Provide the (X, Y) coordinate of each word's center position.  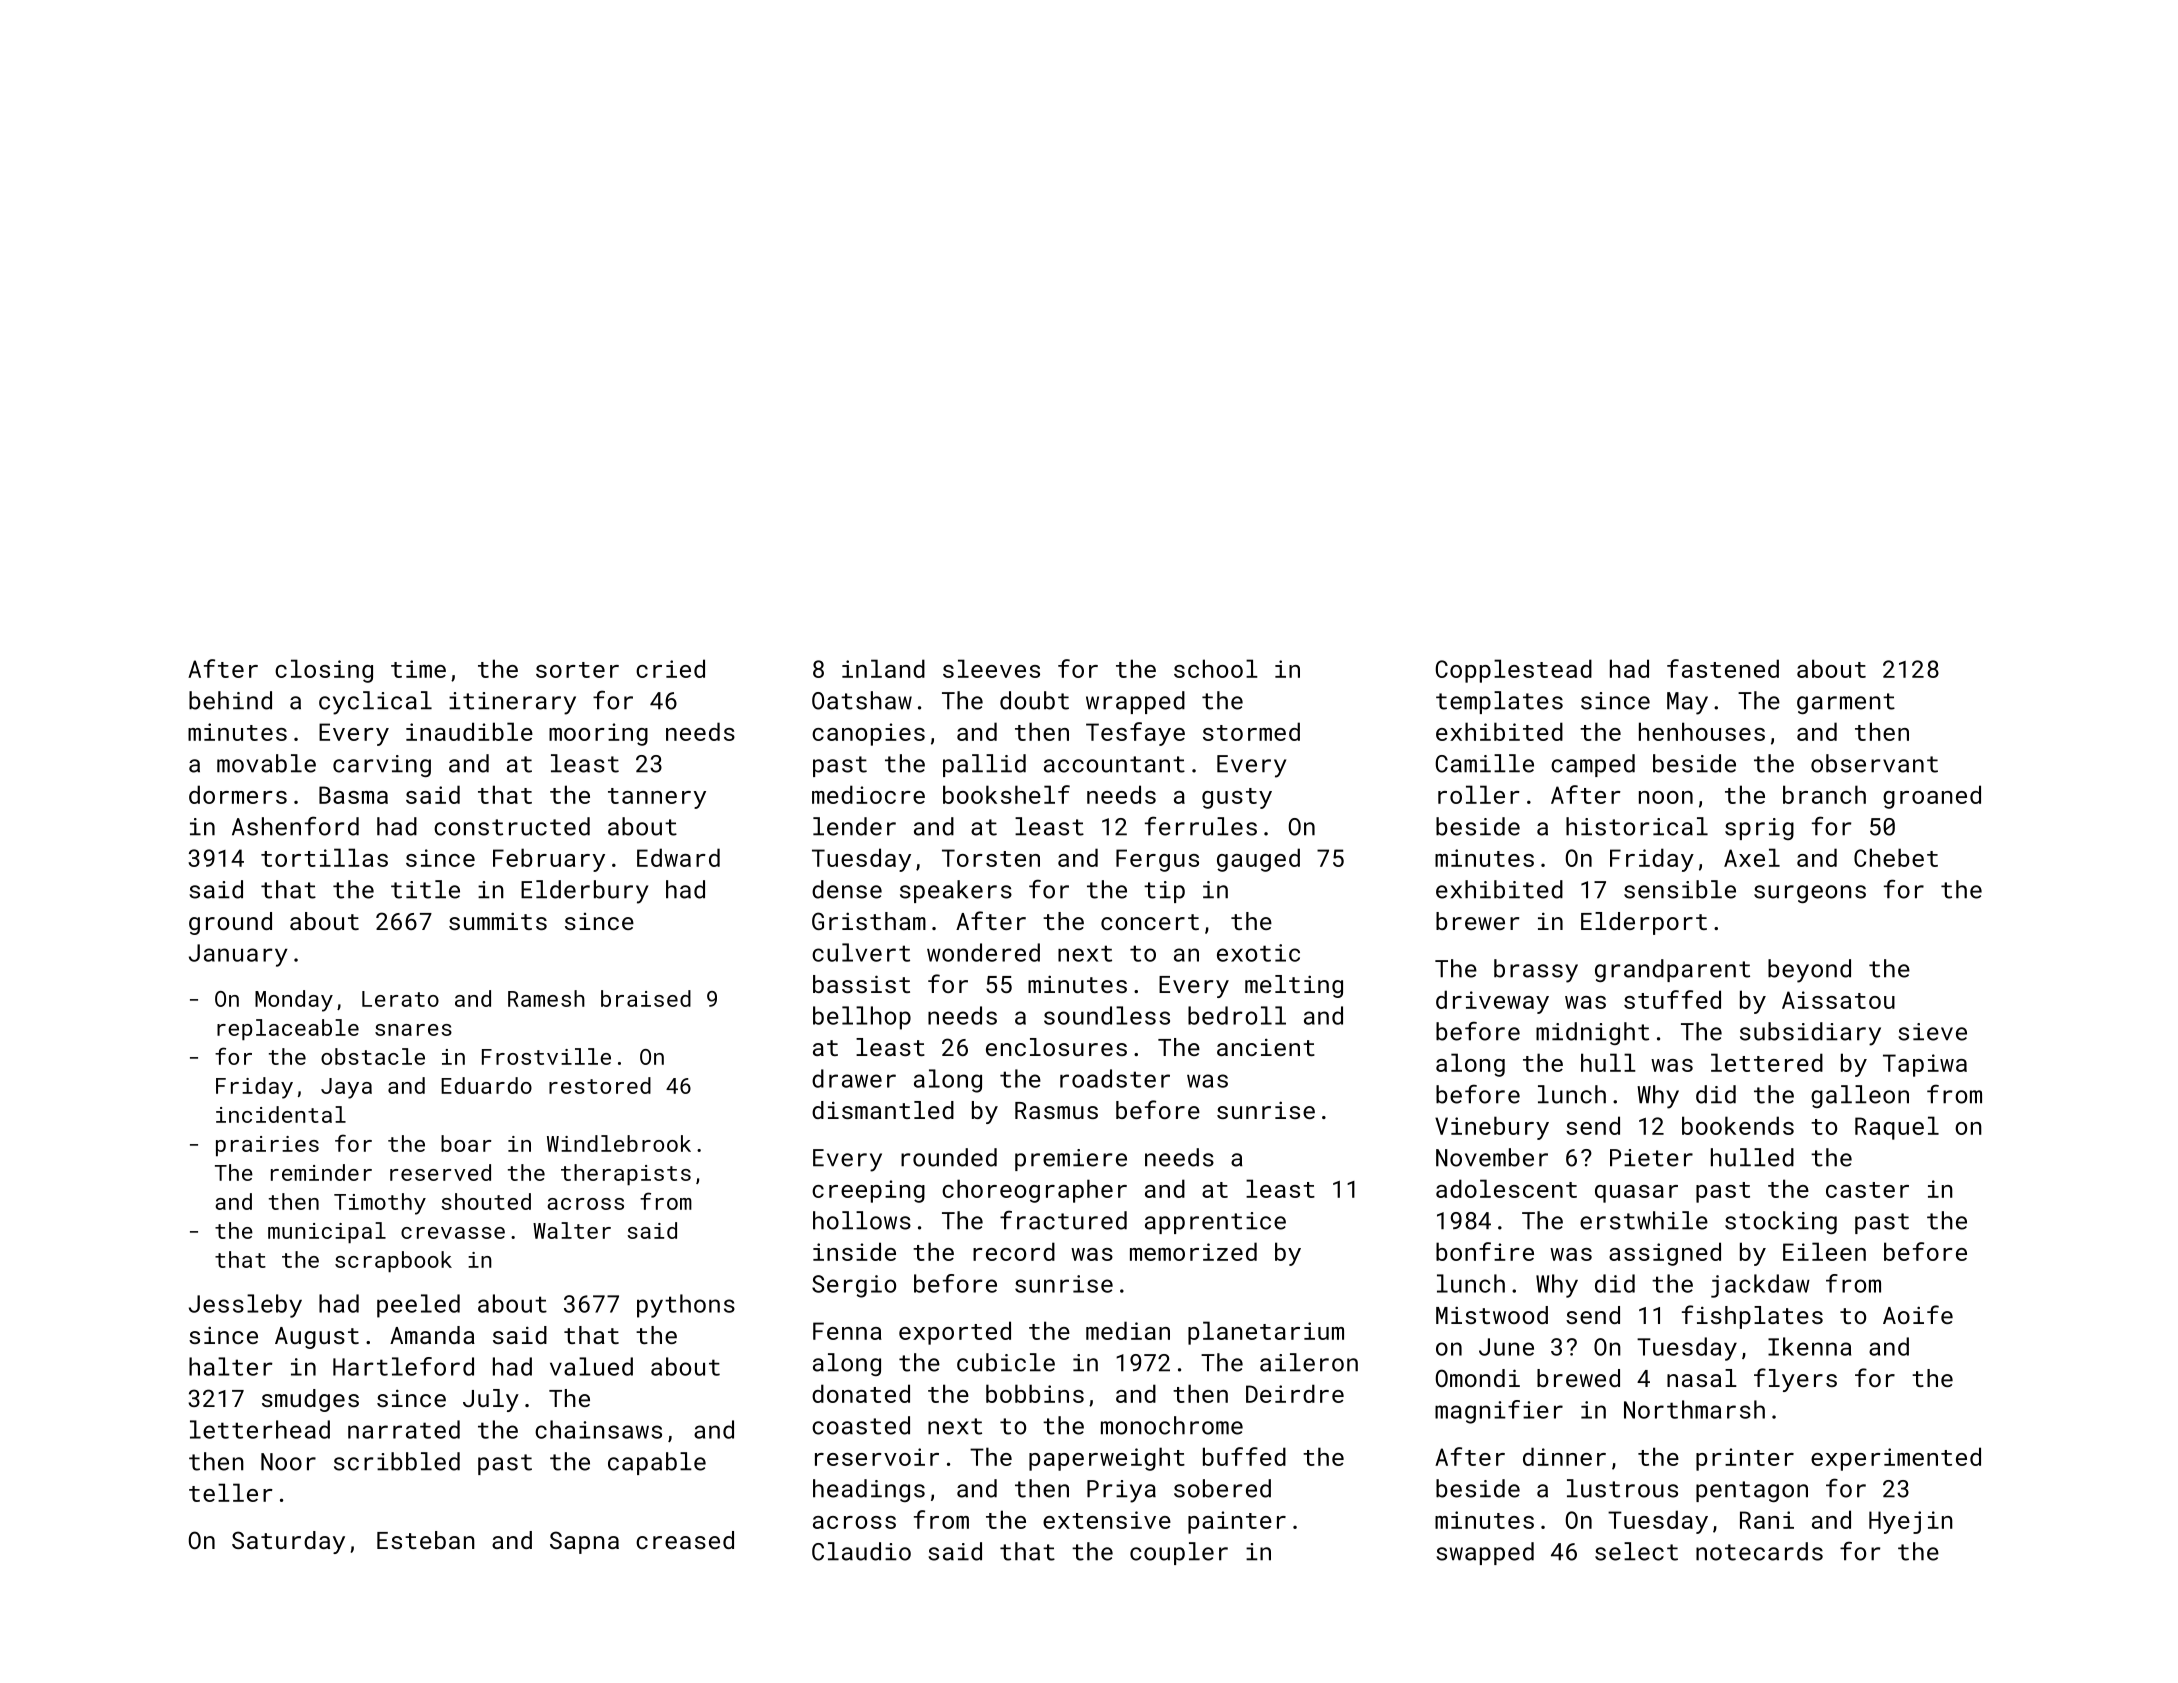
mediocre (868, 794)
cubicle (1006, 1362)
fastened (1723, 668)
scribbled (397, 1461)
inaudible (469, 731)
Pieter (1651, 1158)
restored (600, 1085)
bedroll (1237, 1015)
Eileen (1824, 1251)
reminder (321, 1172)
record (1014, 1251)
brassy (1536, 971)
